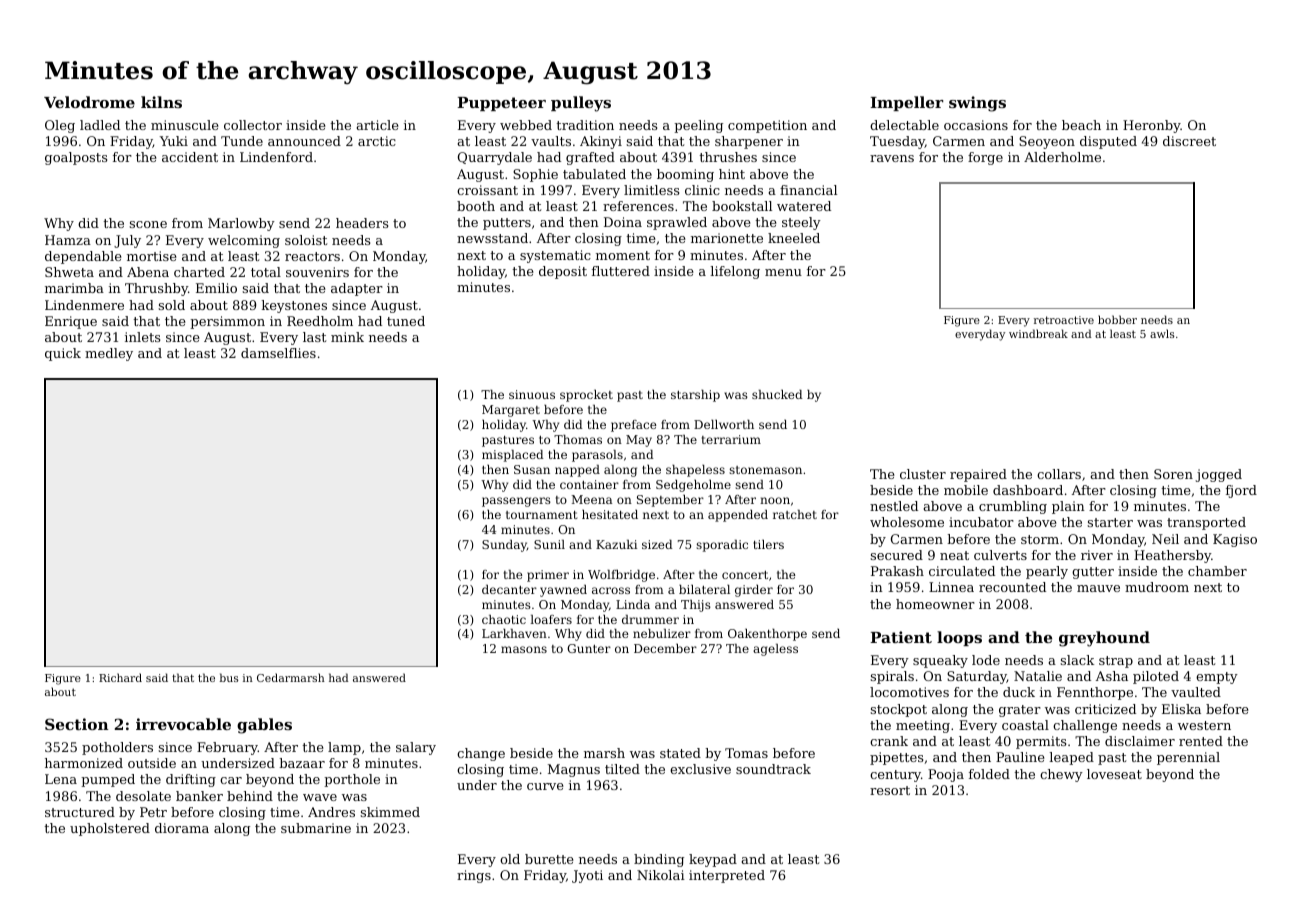 The image size is (1308, 924). Describe the element at coordinates (120, 677) in the page. I see `Richard` at that location.
